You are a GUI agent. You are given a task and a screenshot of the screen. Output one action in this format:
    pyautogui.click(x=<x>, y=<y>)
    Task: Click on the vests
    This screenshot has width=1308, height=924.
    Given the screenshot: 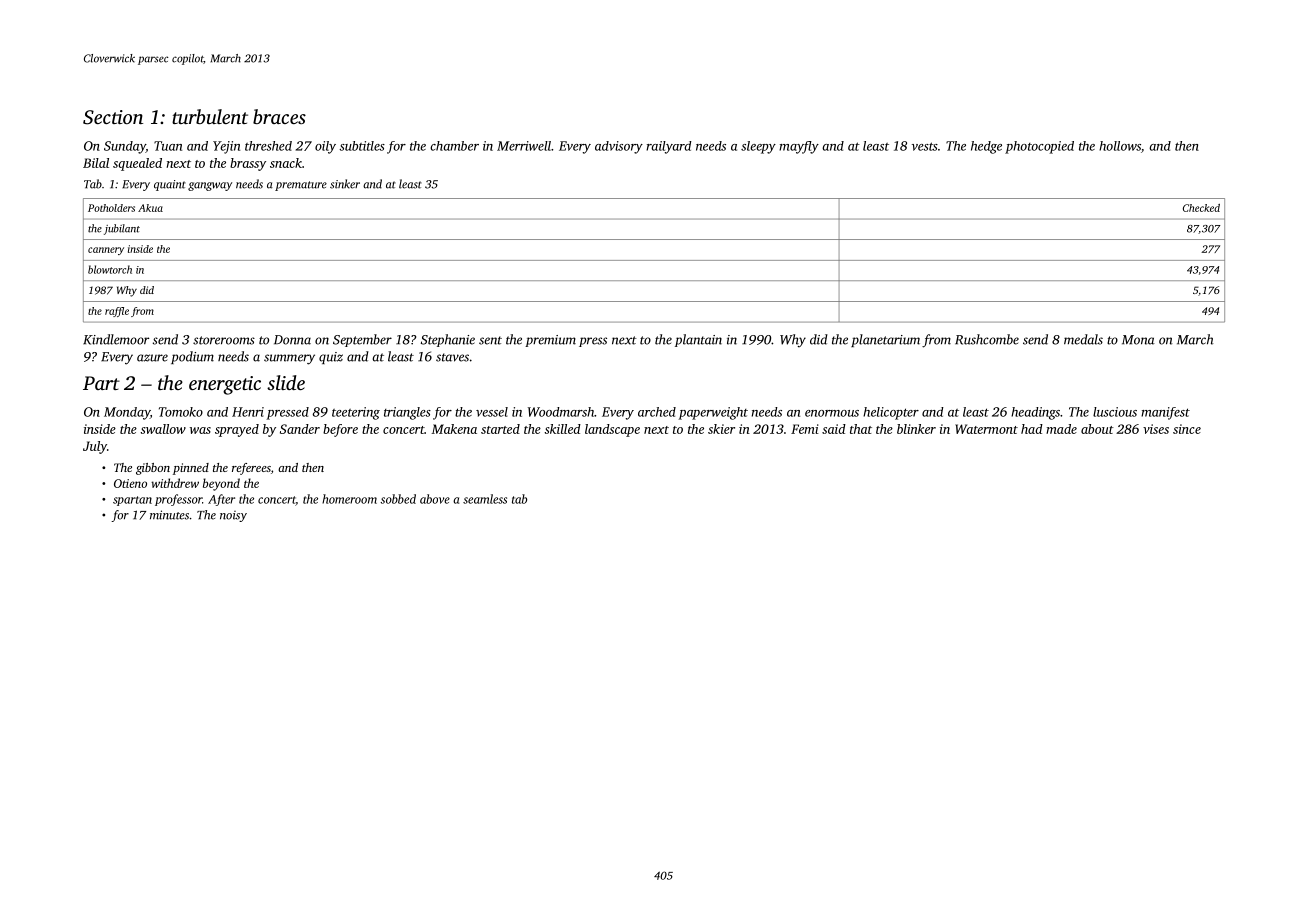 What is the action you would take?
    pyautogui.click(x=925, y=146)
